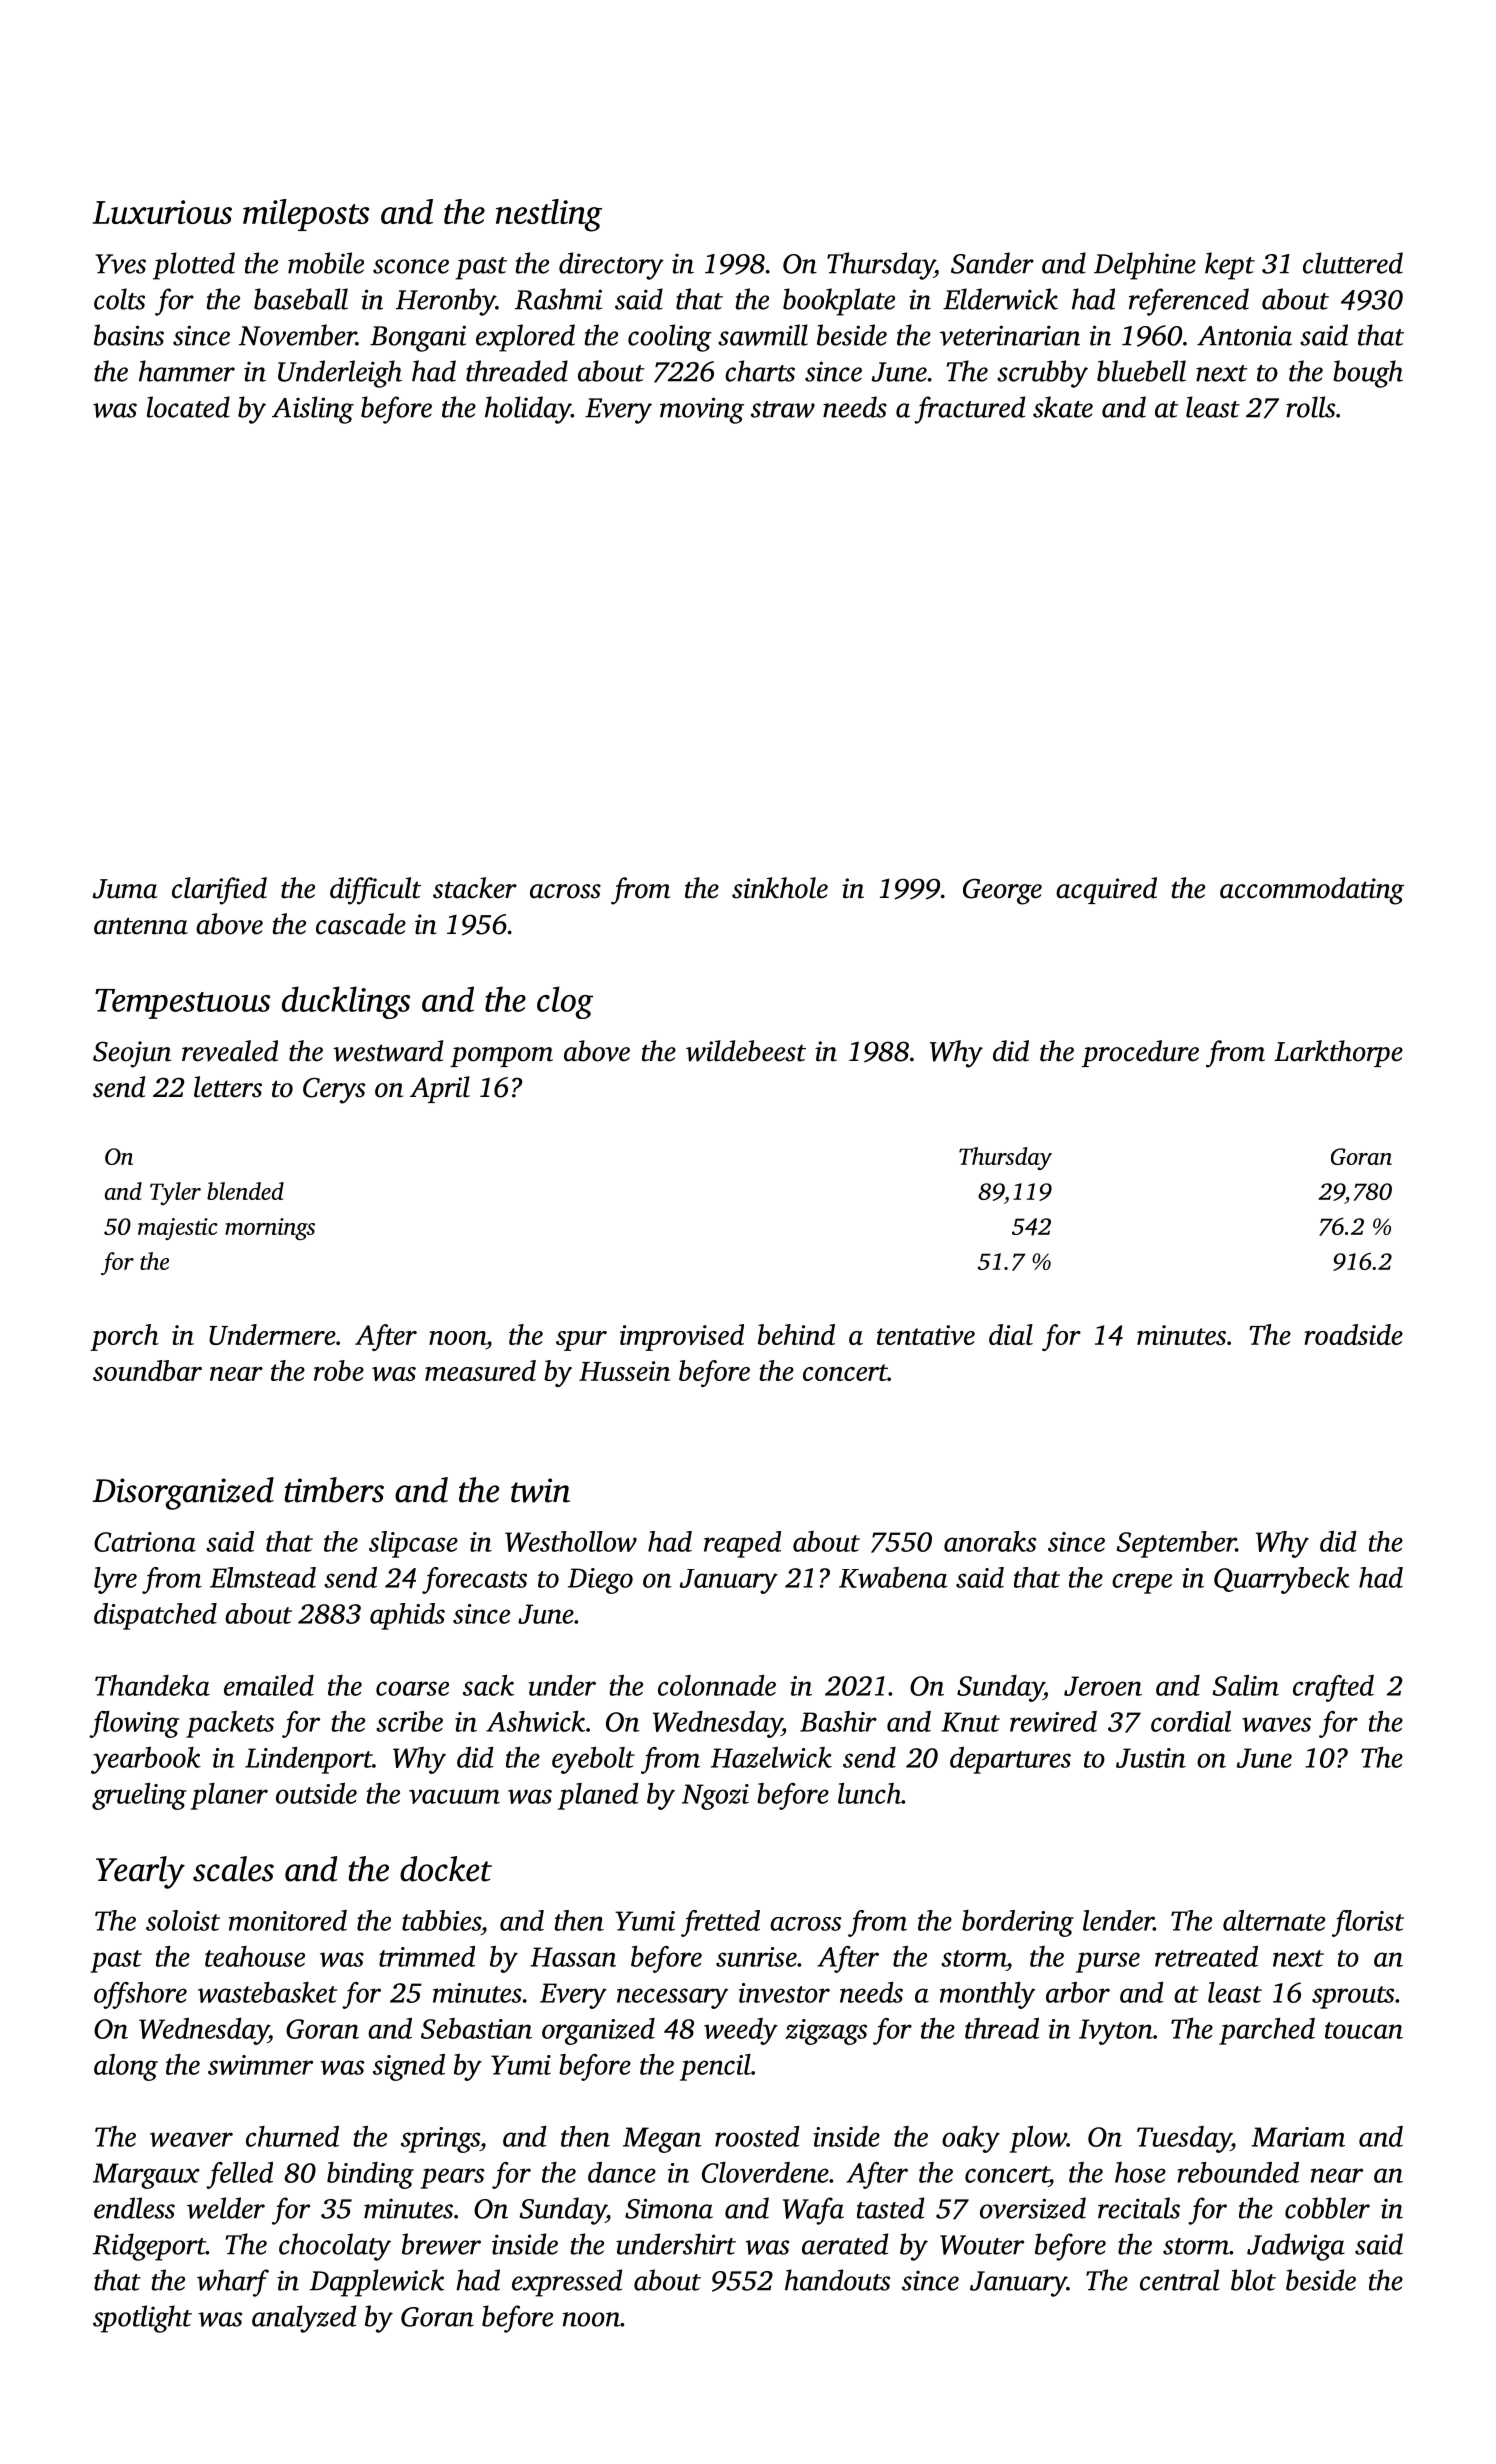 The height and width of the screenshot is (2464, 1496). Describe the element at coordinates (783, 409) in the screenshot. I see `straw` at that location.
